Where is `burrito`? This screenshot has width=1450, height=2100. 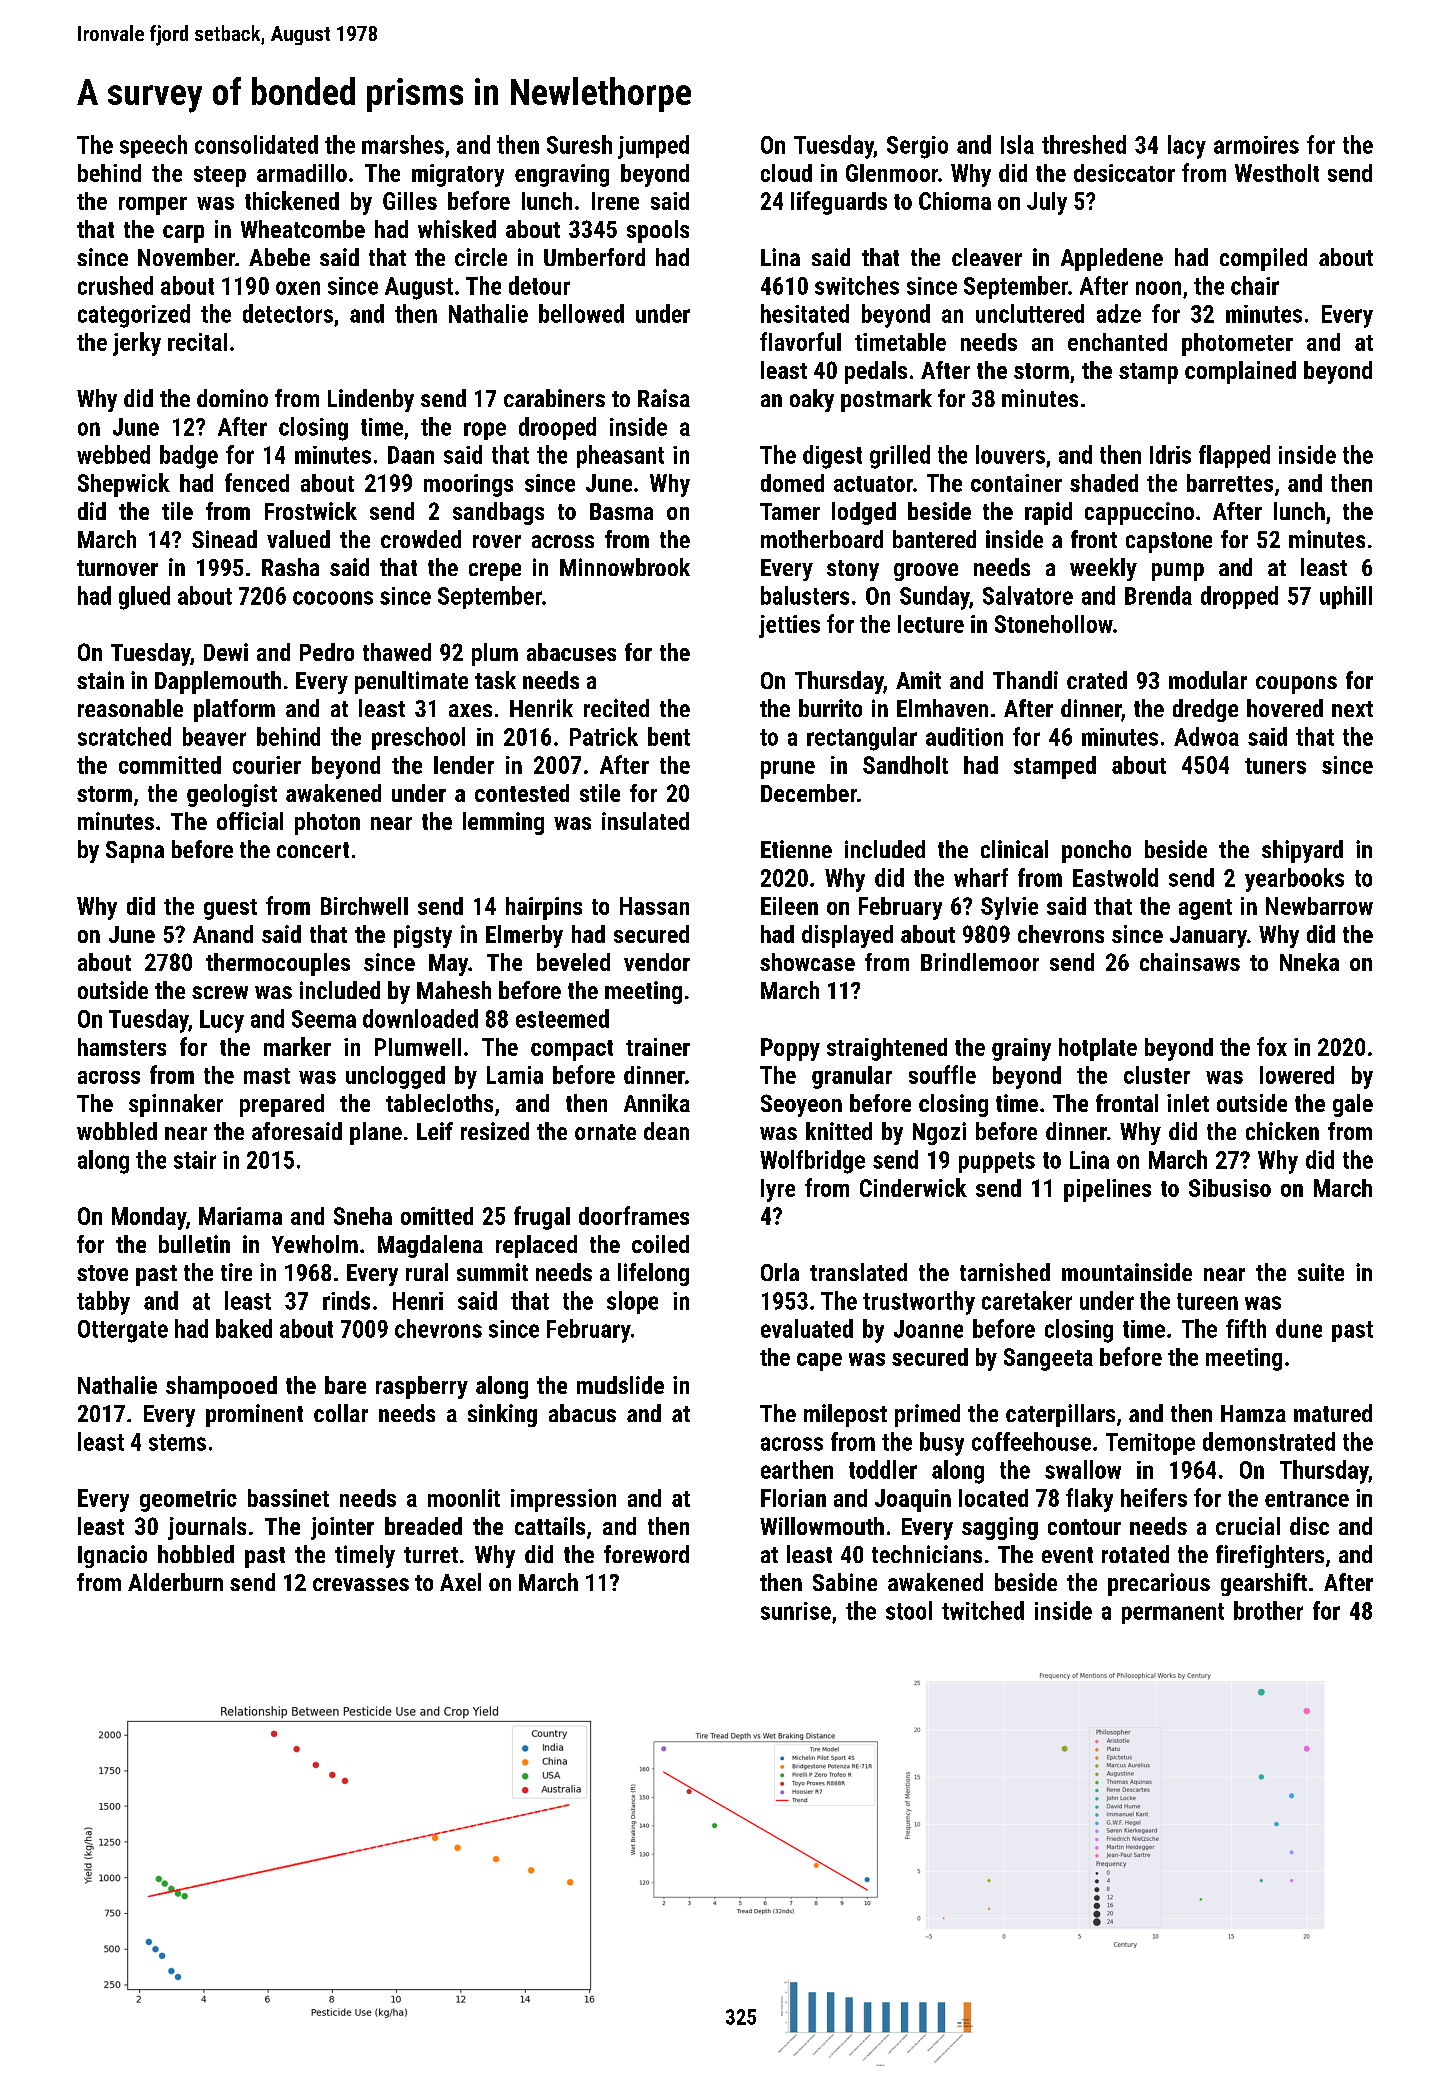 burrito is located at coordinates (830, 708).
